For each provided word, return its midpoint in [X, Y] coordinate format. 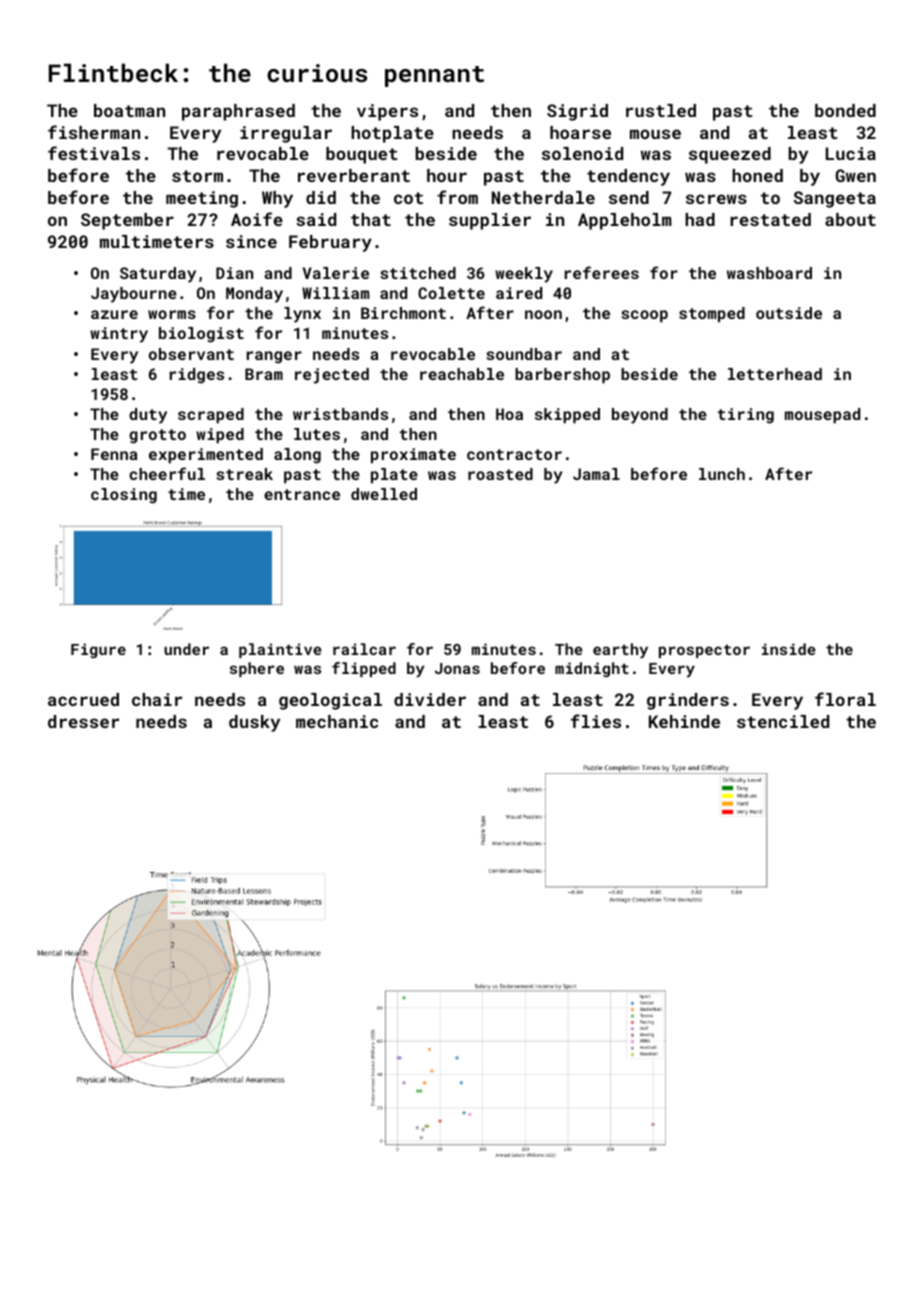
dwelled [384, 494]
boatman [129, 110]
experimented [206, 456]
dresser [83, 721]
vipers [387, 112]
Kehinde [684, 721]
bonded [845, 110]
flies [596, 721]
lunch [722, 474]
